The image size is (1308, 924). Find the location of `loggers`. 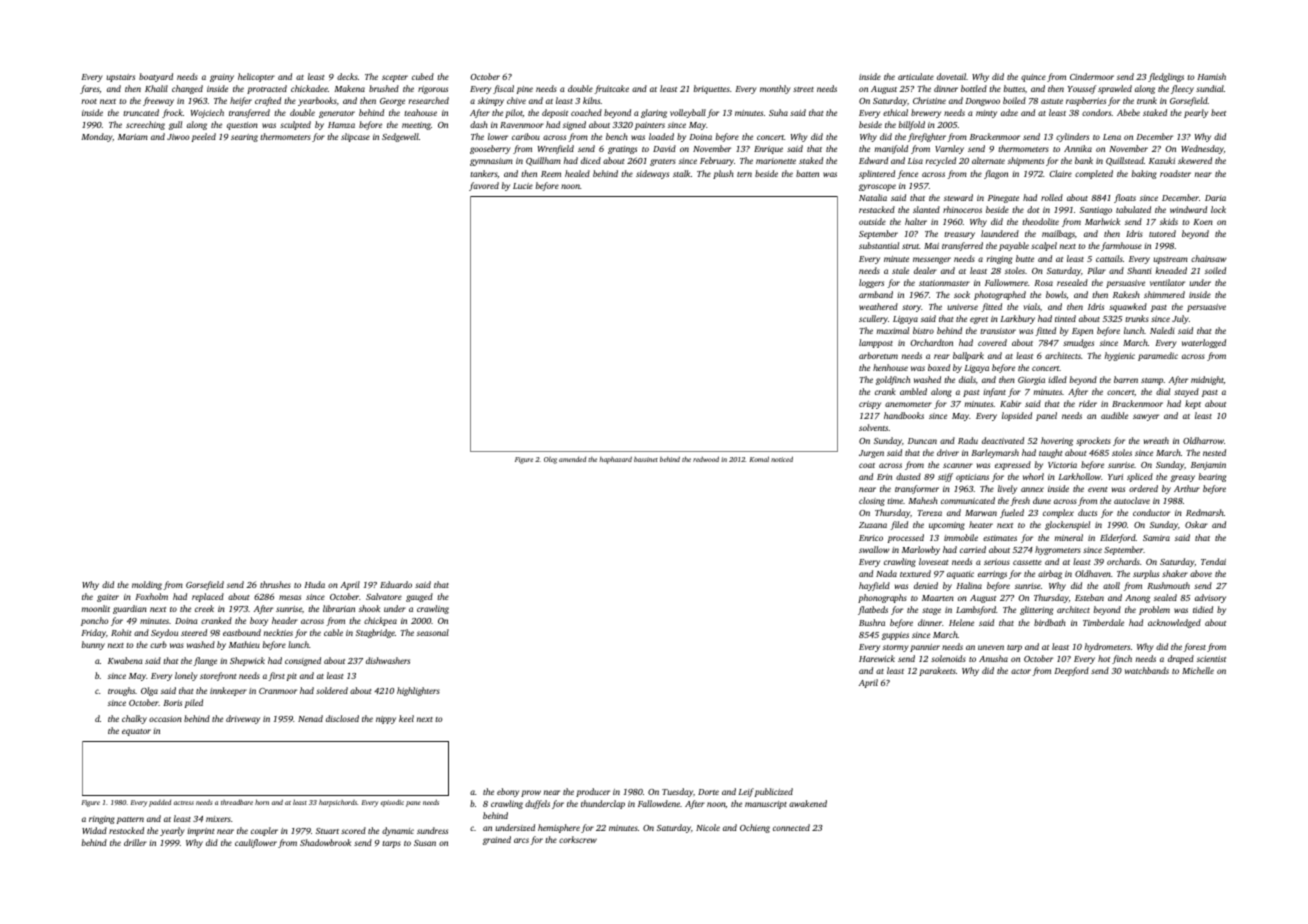

loggers is located at coordinates (871, 283).
